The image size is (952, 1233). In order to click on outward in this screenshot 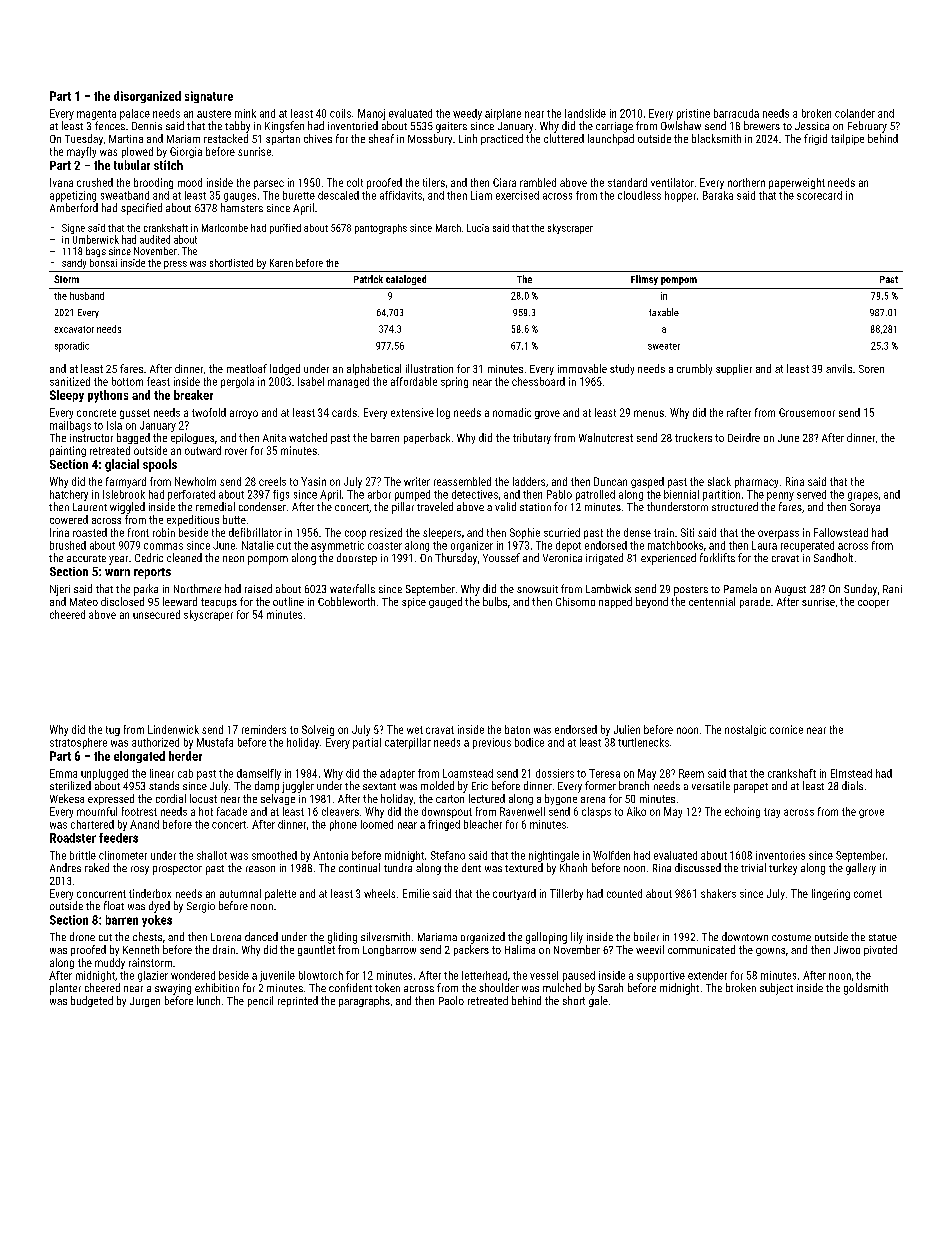, I will do `click(203, 450)`.
